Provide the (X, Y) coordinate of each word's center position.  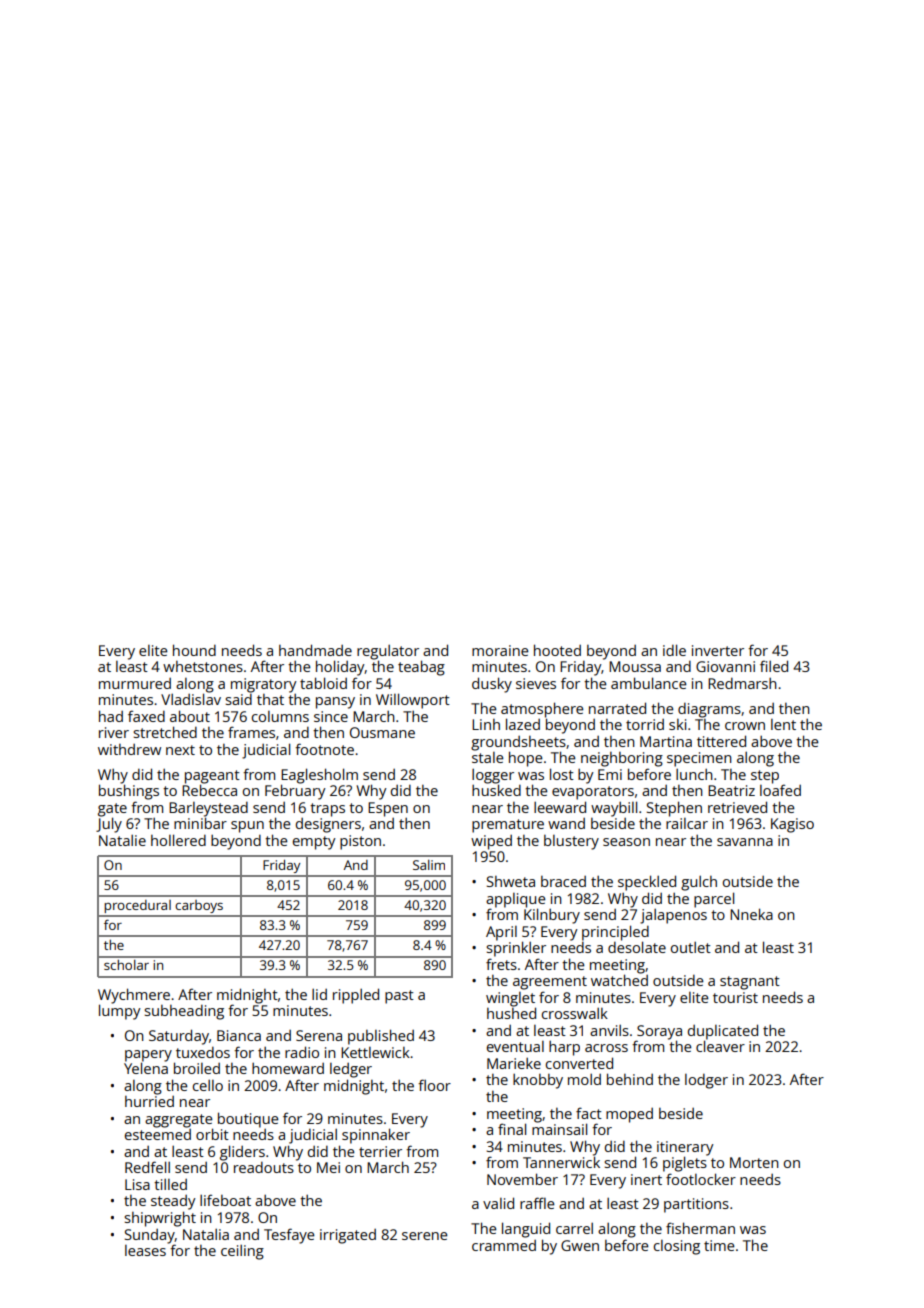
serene (425, 1236)
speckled (647, 883)
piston (360, 842)
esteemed (158, 1134)
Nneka (751, 914)
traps (327, 810)
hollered (178, 840)
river (114, 732)
